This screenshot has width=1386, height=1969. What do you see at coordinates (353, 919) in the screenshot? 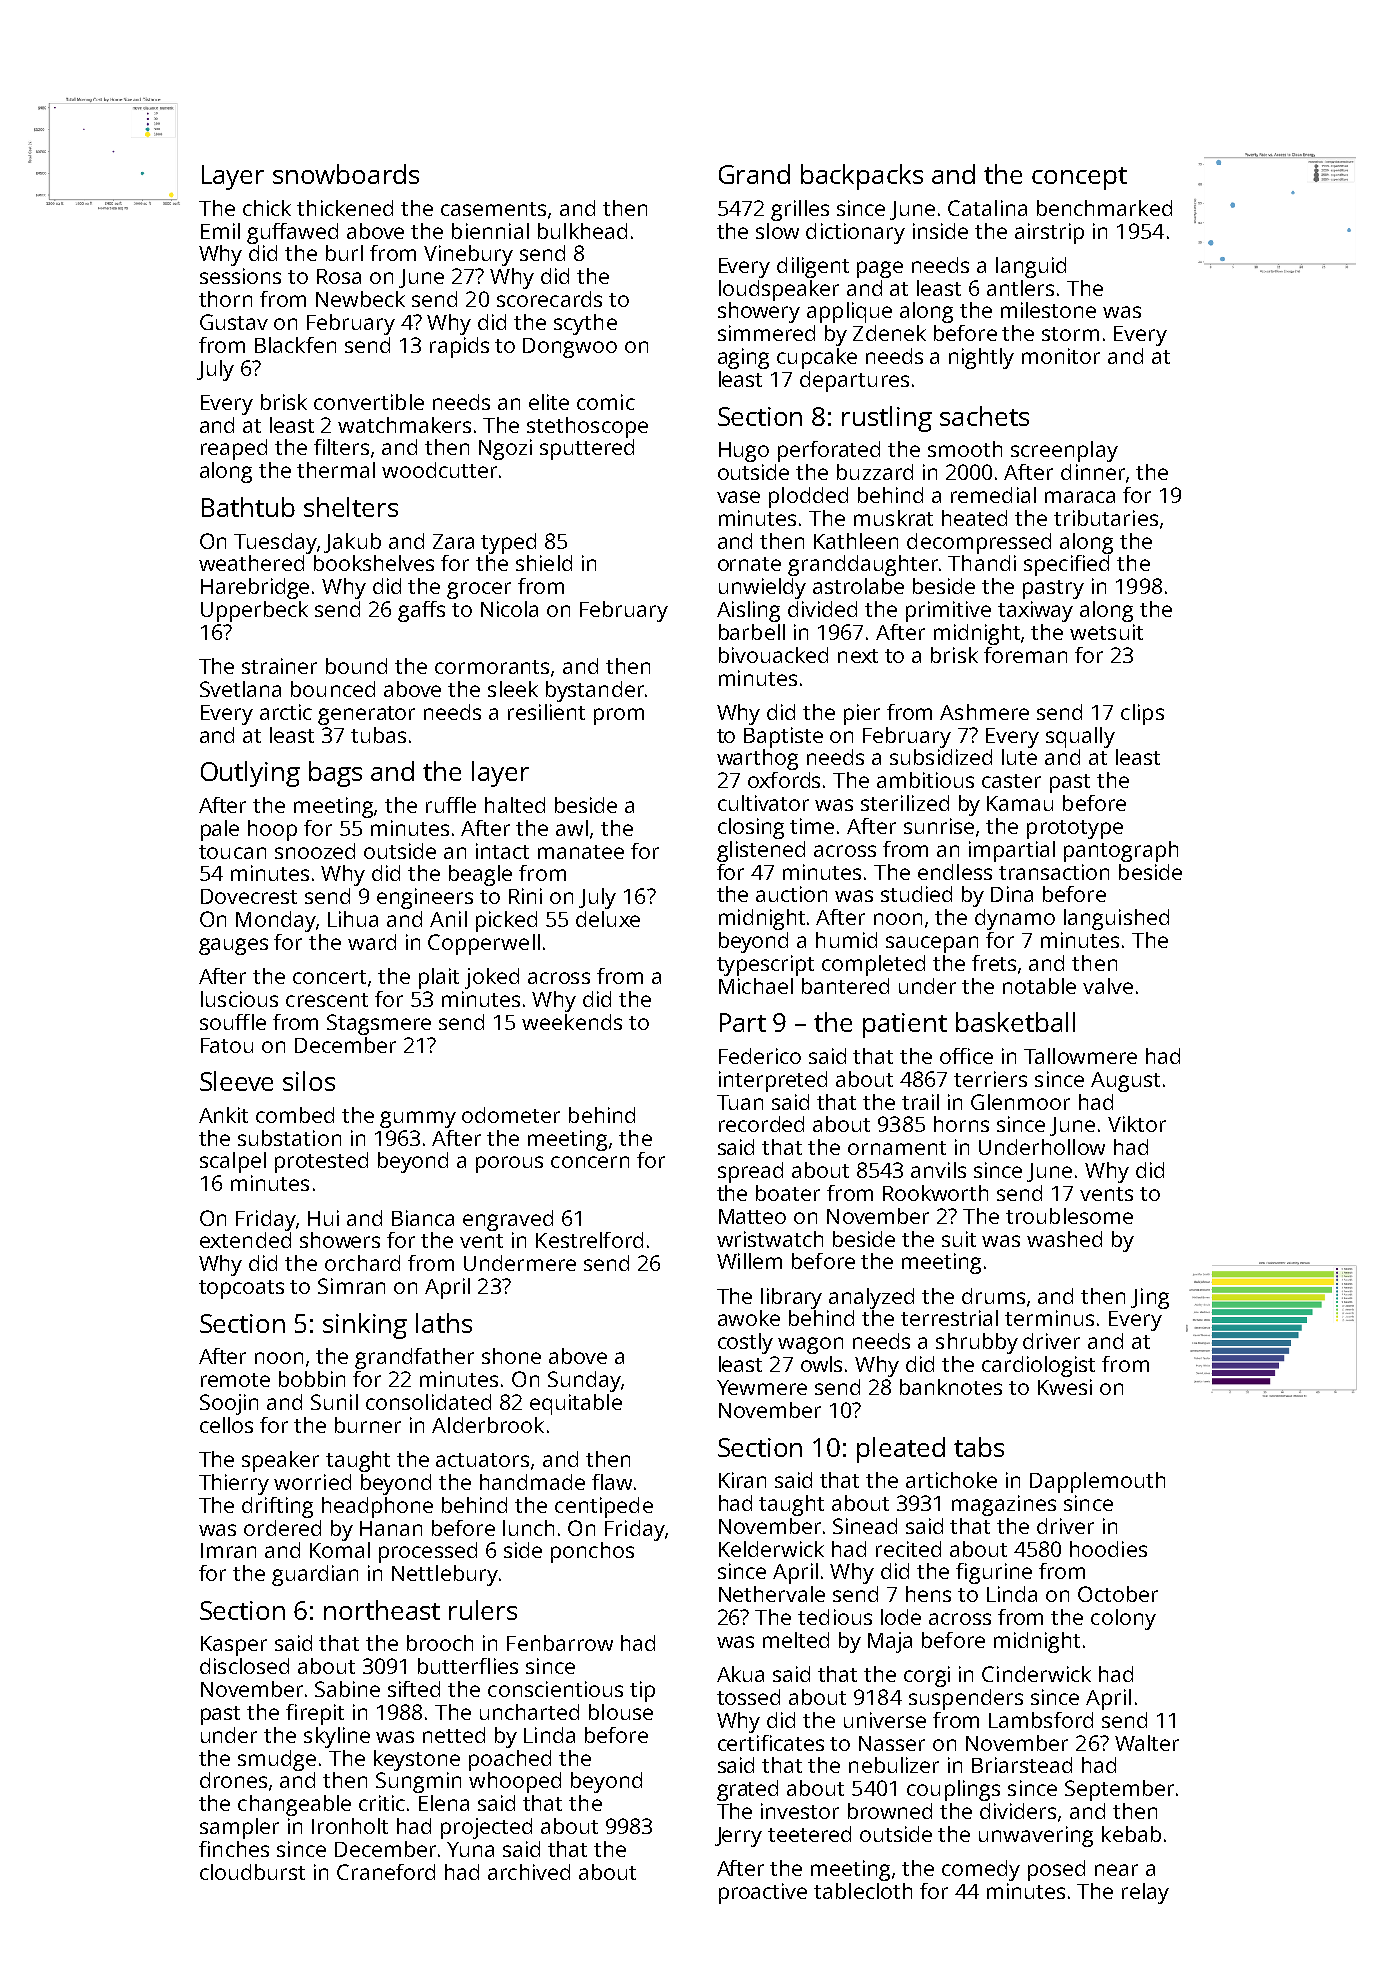
I see `Lihua` at bounding box center [353, 919].
